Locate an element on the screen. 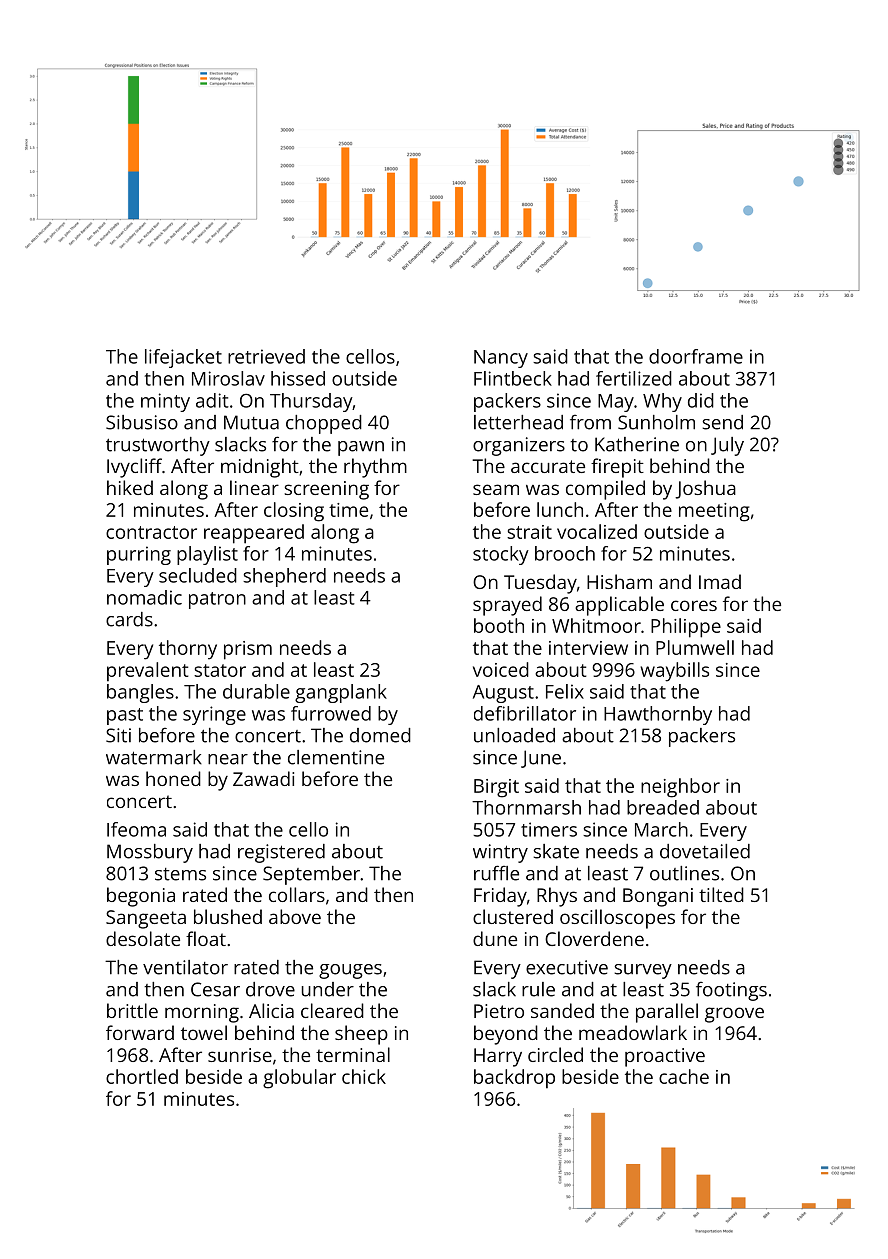 This screenshot has width=888, height=1259. doorframe is located at coordinates (696, 356).
